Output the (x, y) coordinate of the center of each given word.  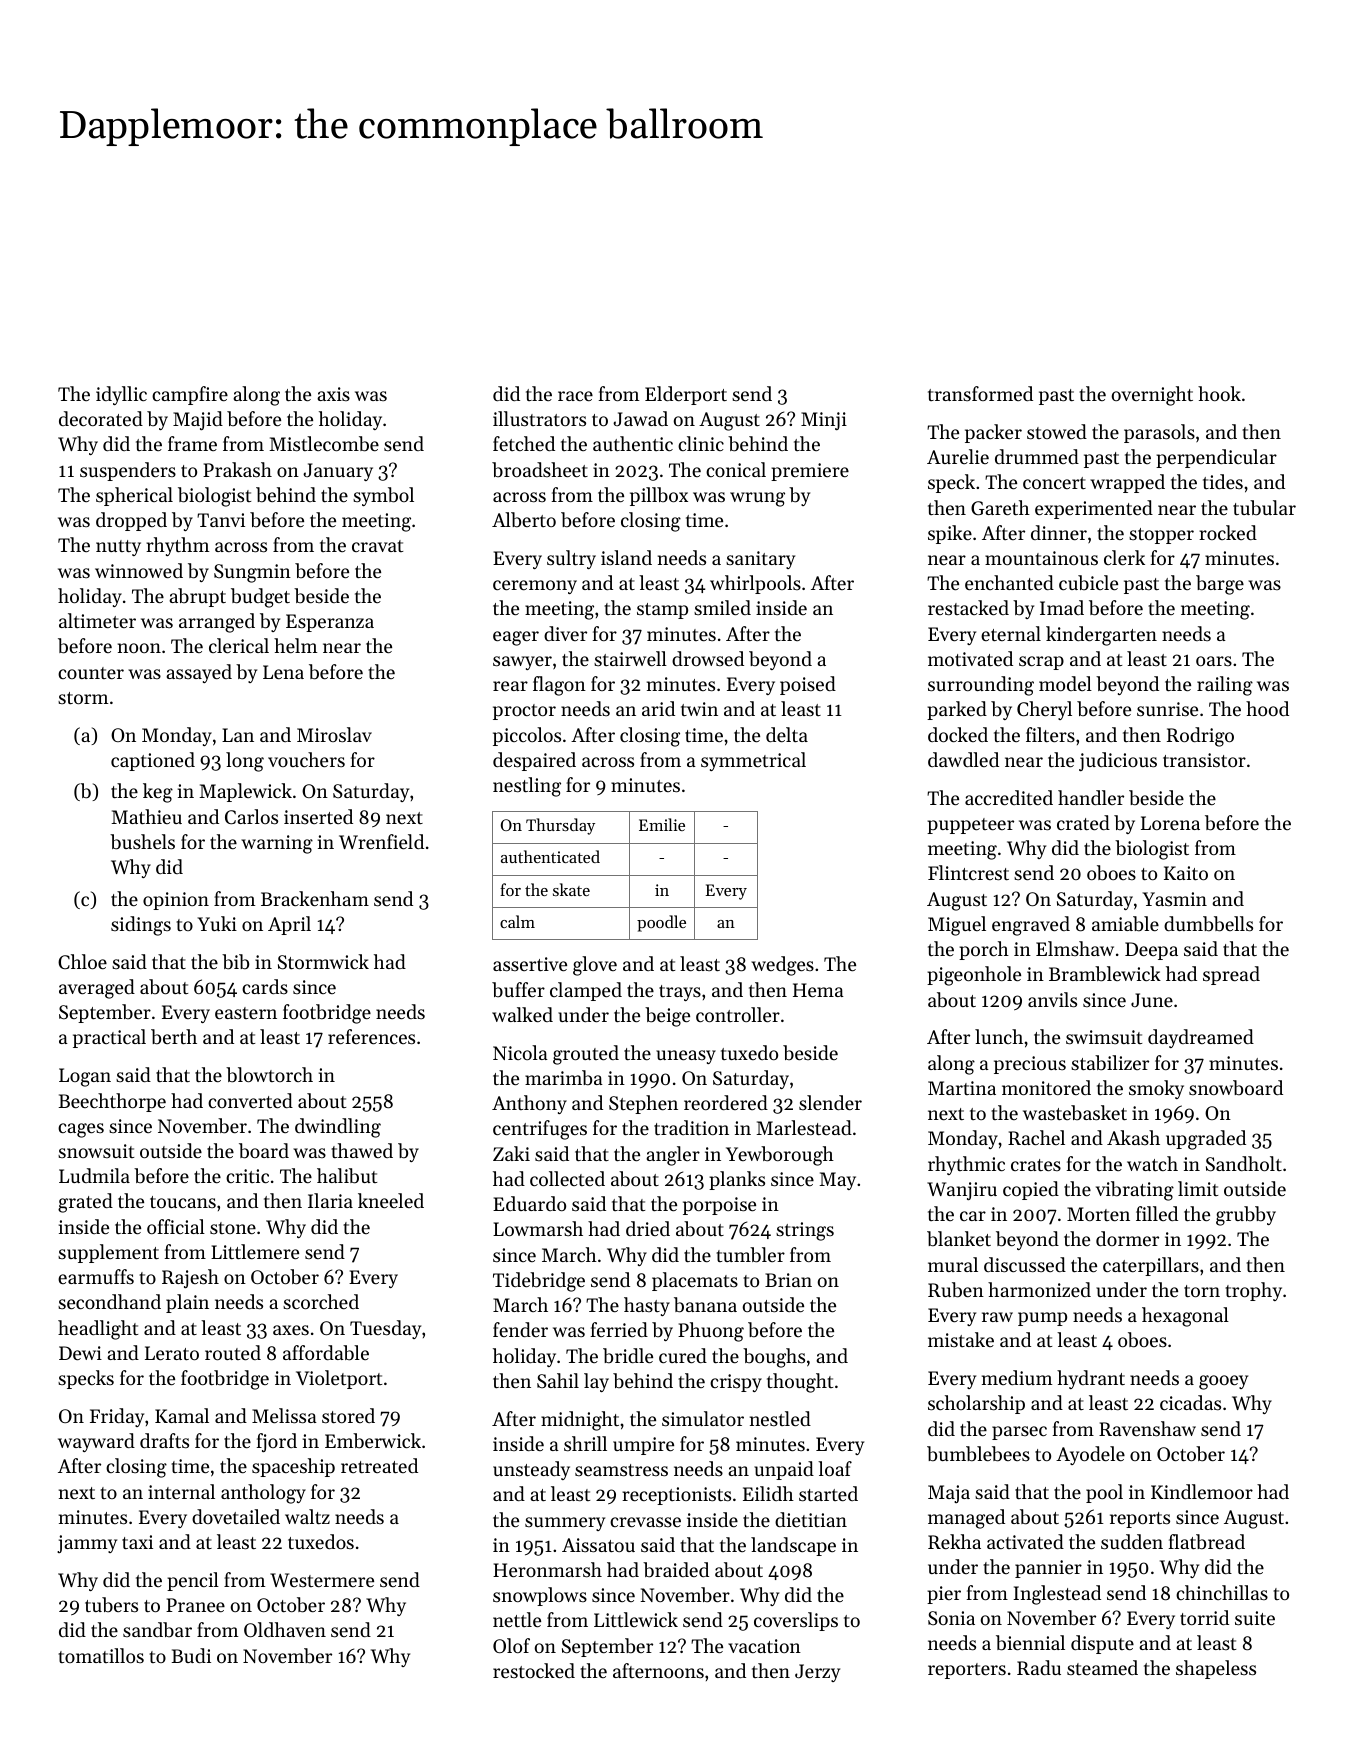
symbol (383, 496)
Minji (824, 421)
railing (1225, 686)
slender (830, 1102)
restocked (534, 1670)
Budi (191, 1655)
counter (91, 673)
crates (1036, 1165)
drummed (1037, 456)
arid (658, 708)
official (176, 1226)
